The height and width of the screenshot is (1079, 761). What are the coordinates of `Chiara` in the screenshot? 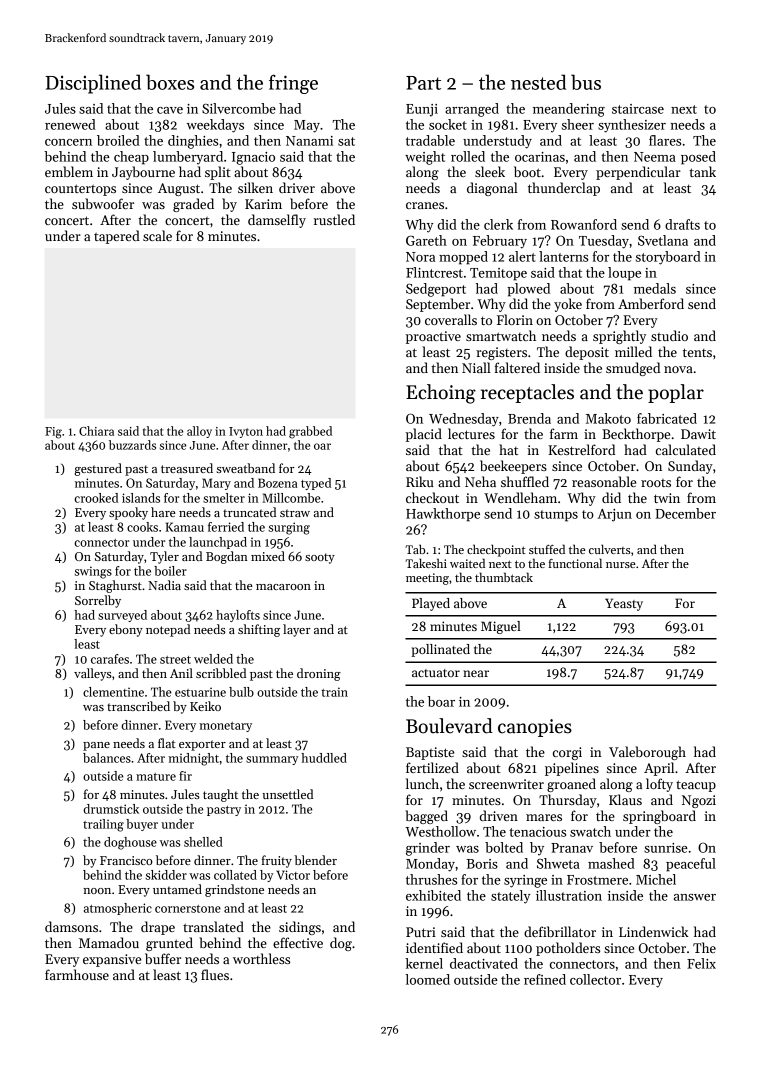 It's located at (96, 431).
